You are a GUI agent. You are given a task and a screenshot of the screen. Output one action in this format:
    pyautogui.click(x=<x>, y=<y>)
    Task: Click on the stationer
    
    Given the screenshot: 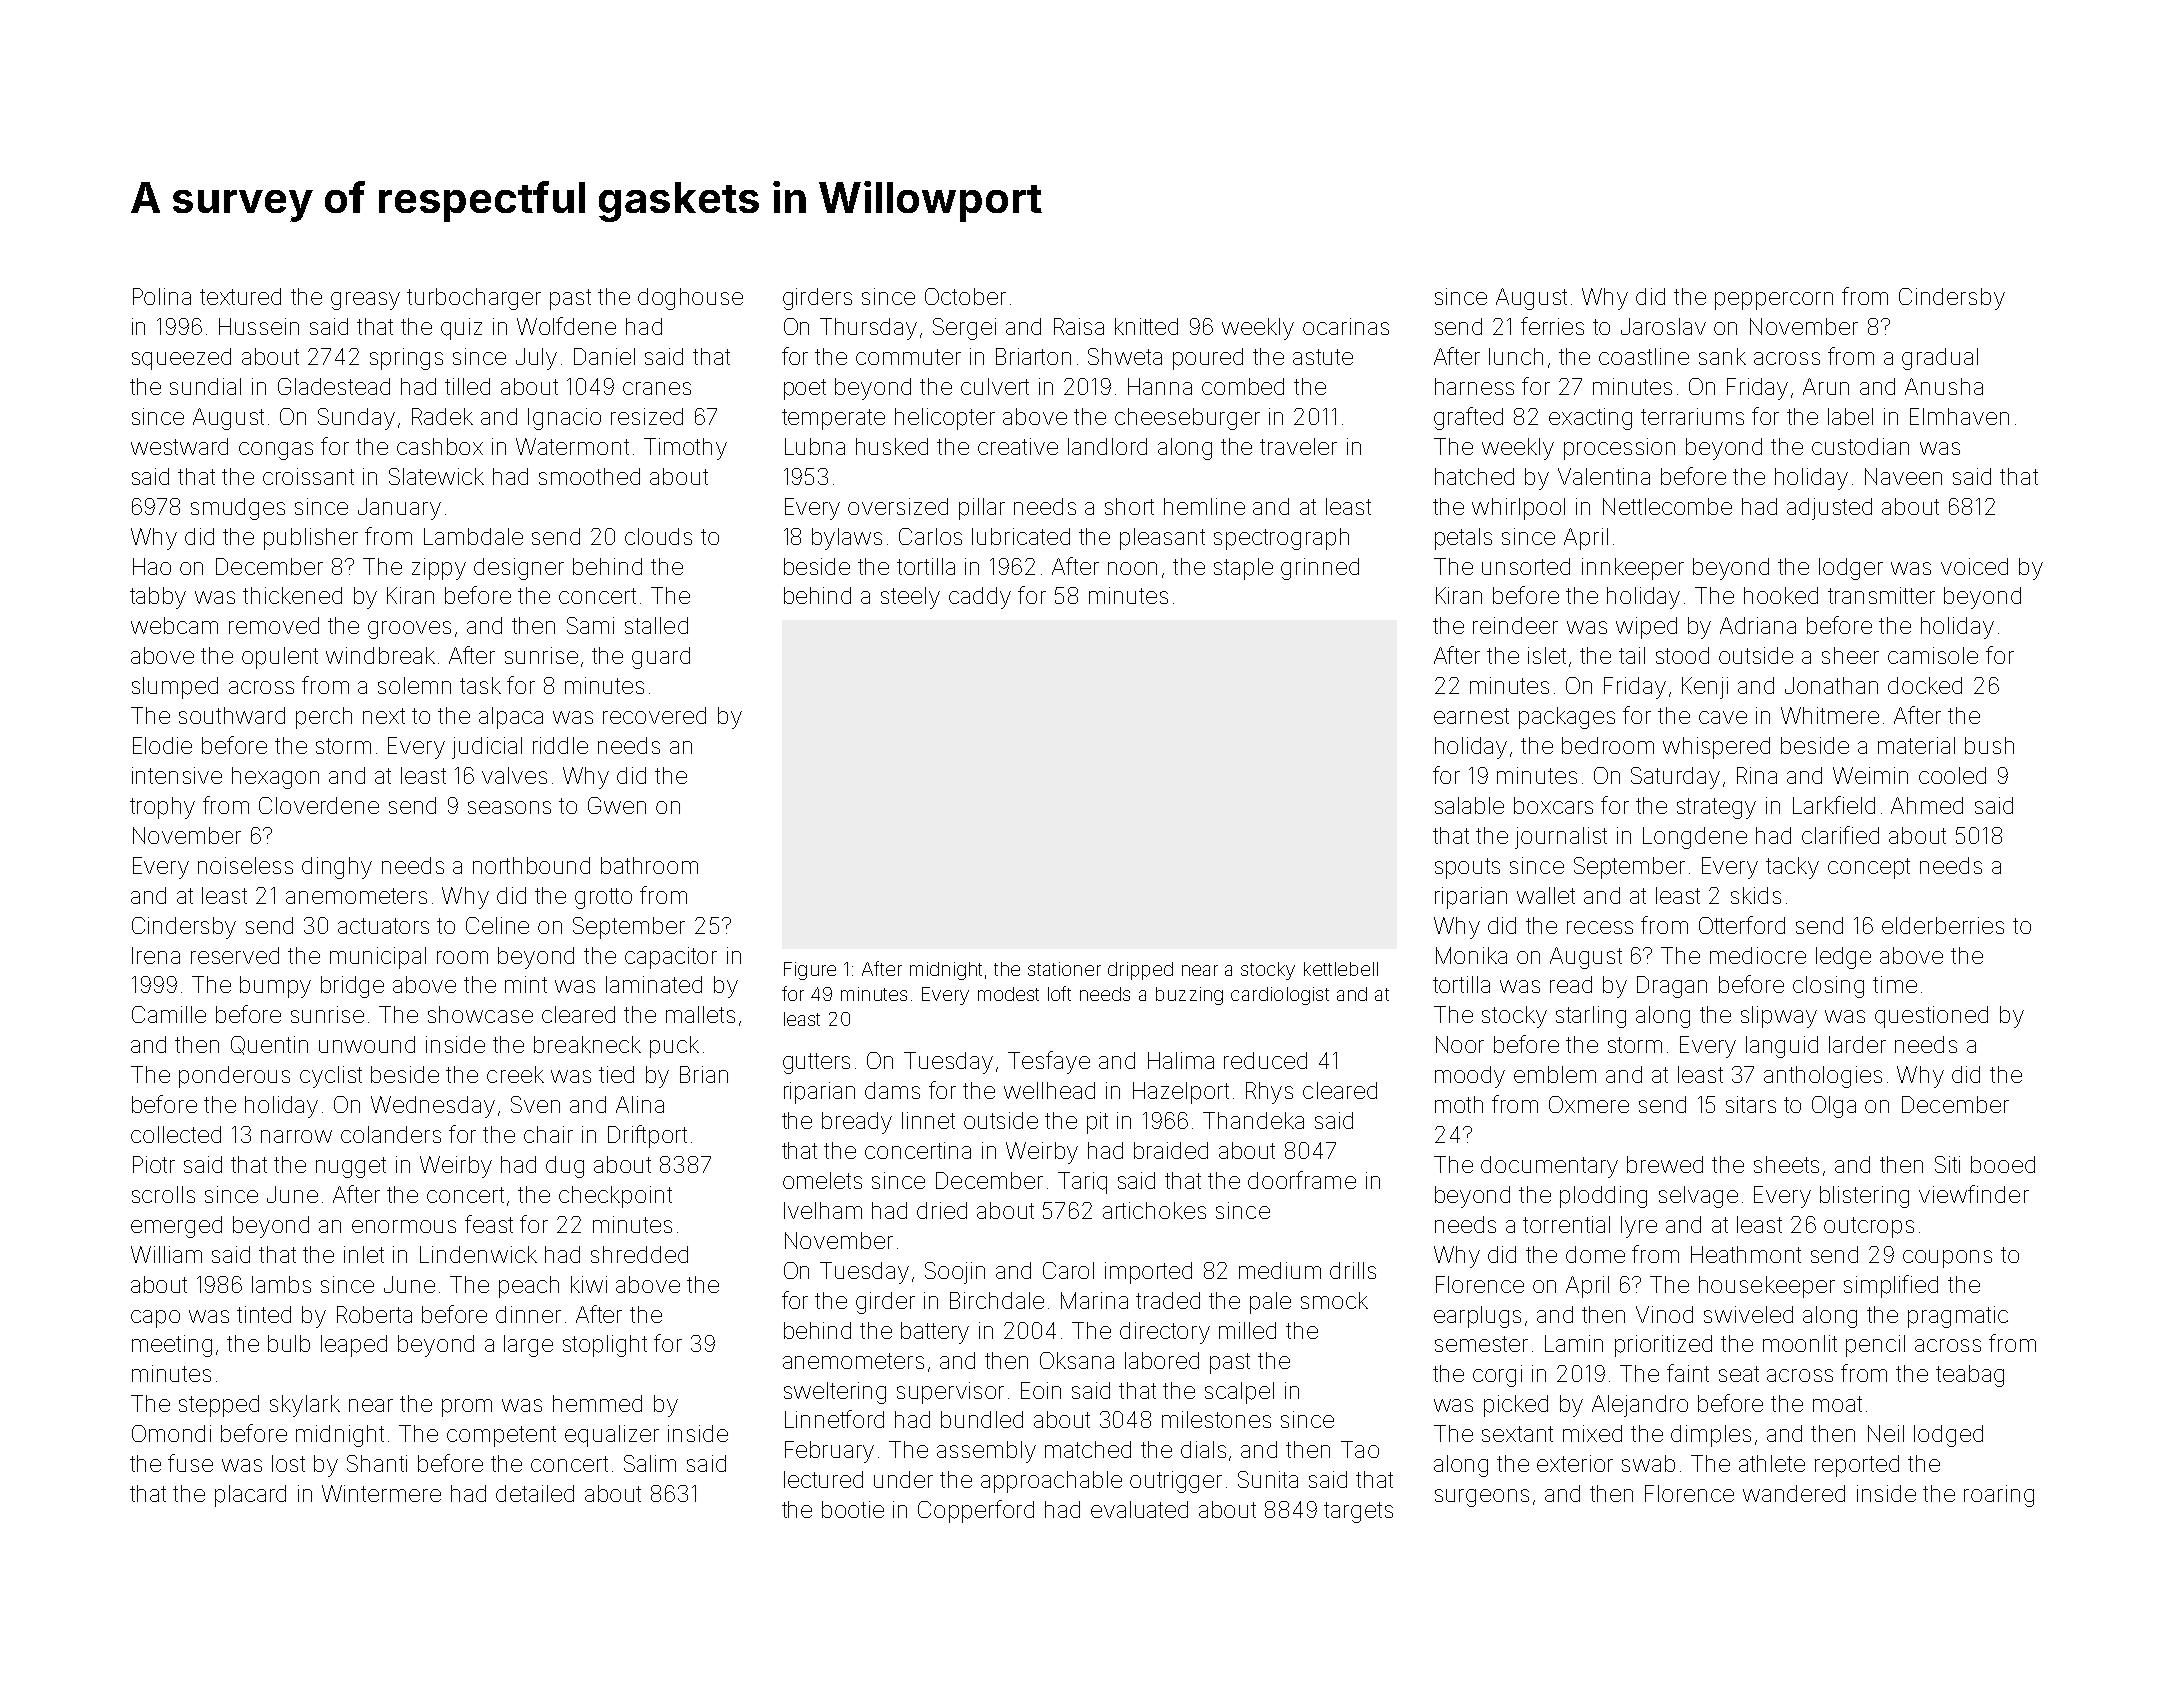 What is the action you would take?
    pyautogui.click(x=1064, y=969)
